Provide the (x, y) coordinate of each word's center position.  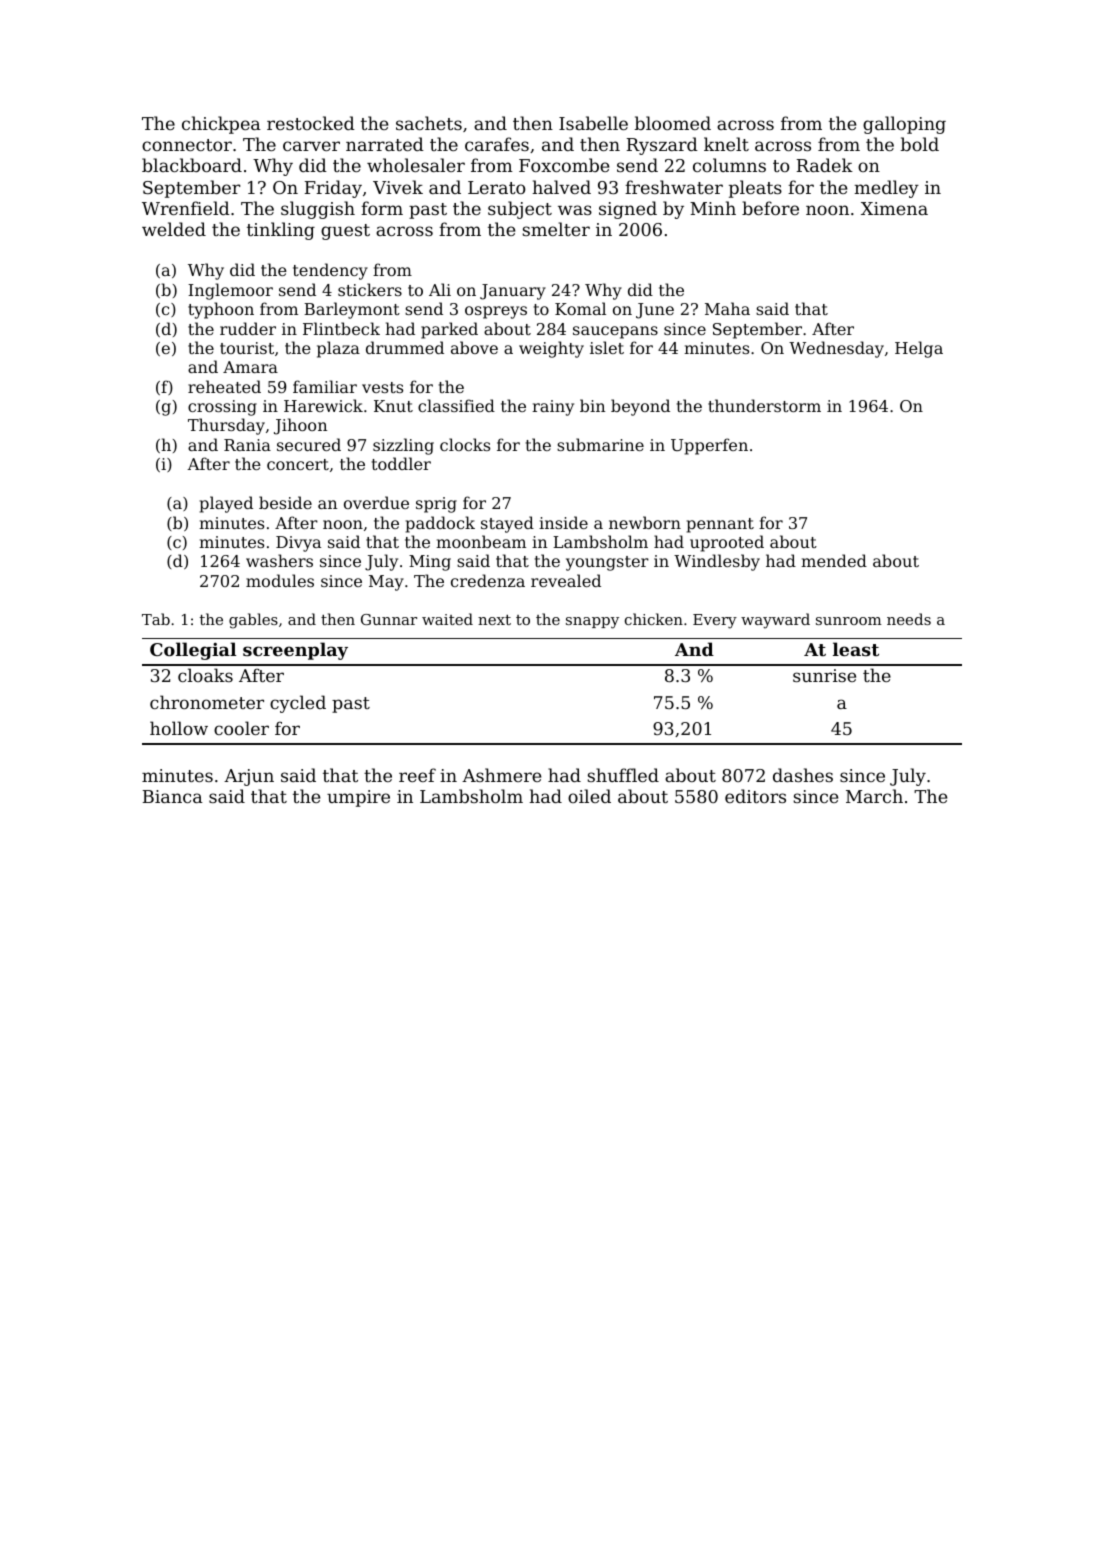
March (874, 796)
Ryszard (662, 146)
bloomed (673, 123)
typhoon (221, 310)
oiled (589, 796)
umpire (358, 798)
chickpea (221, 125)
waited (447, 619)
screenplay (295, 651)
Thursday (226, 426)
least (856, 649)
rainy (553, 408)
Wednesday (836, 349)
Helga (919, 349)
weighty (551, 349)
